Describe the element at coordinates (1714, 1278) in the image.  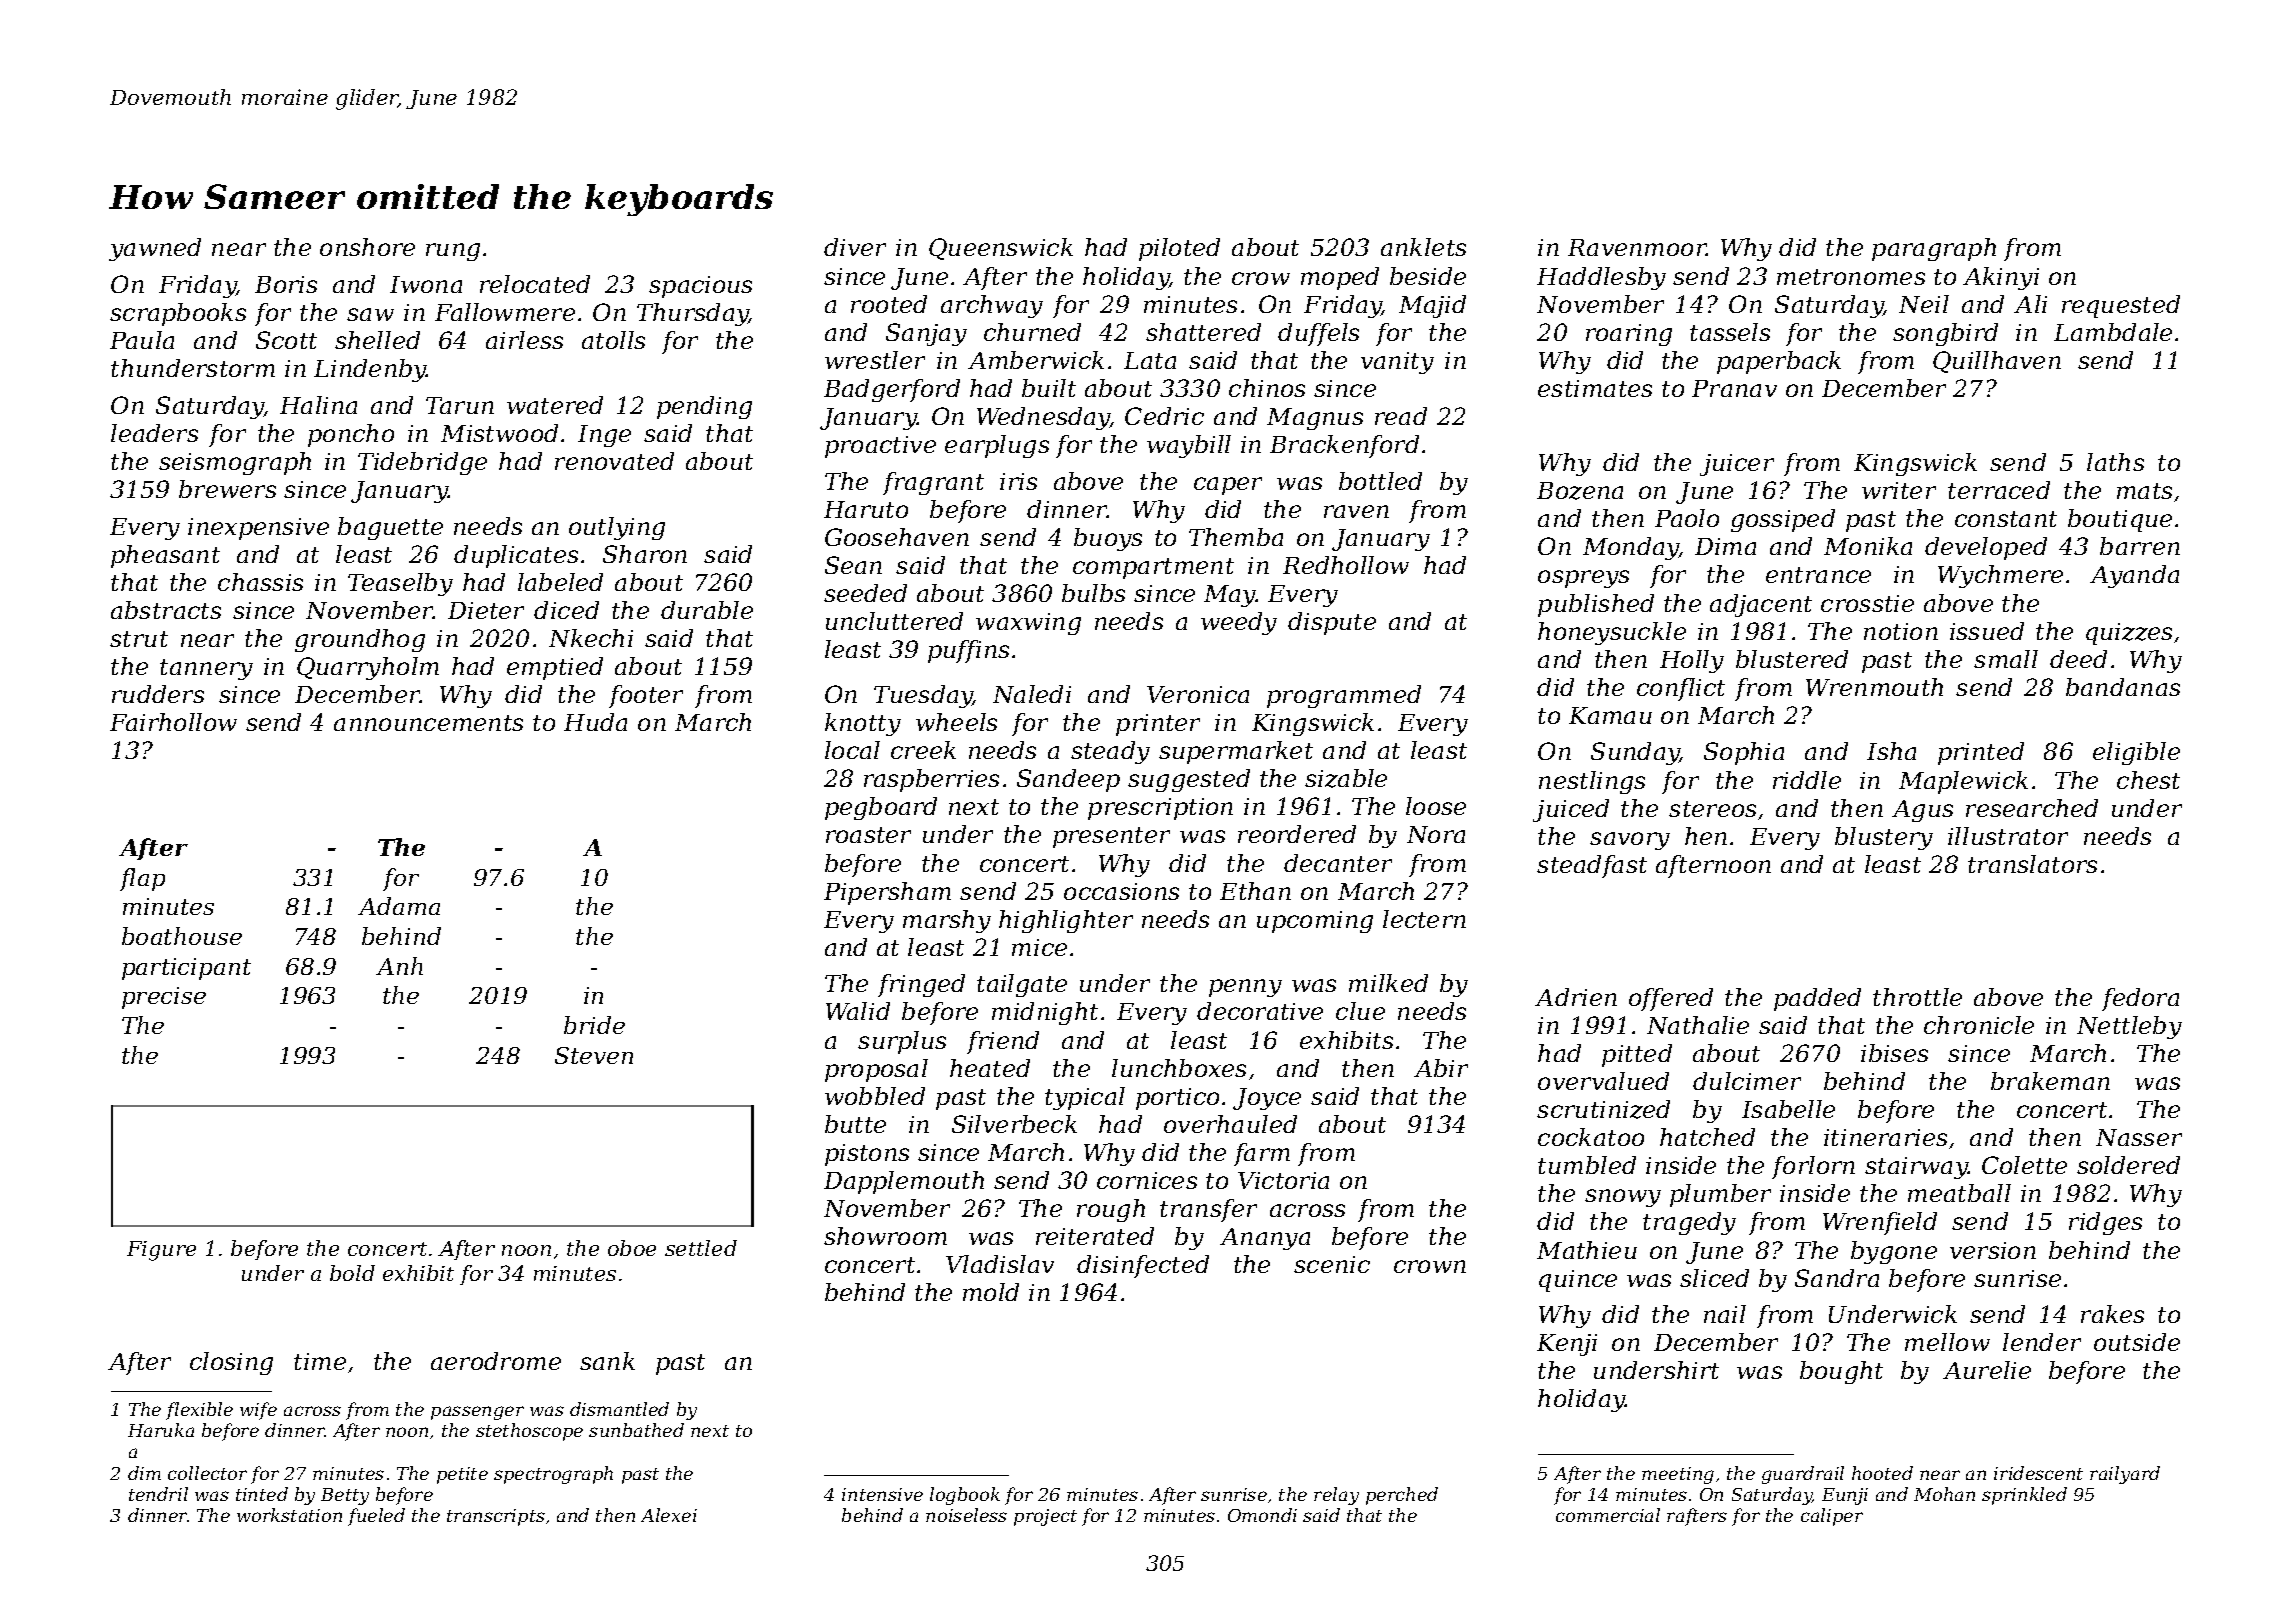
I see `sliced` at that location.
